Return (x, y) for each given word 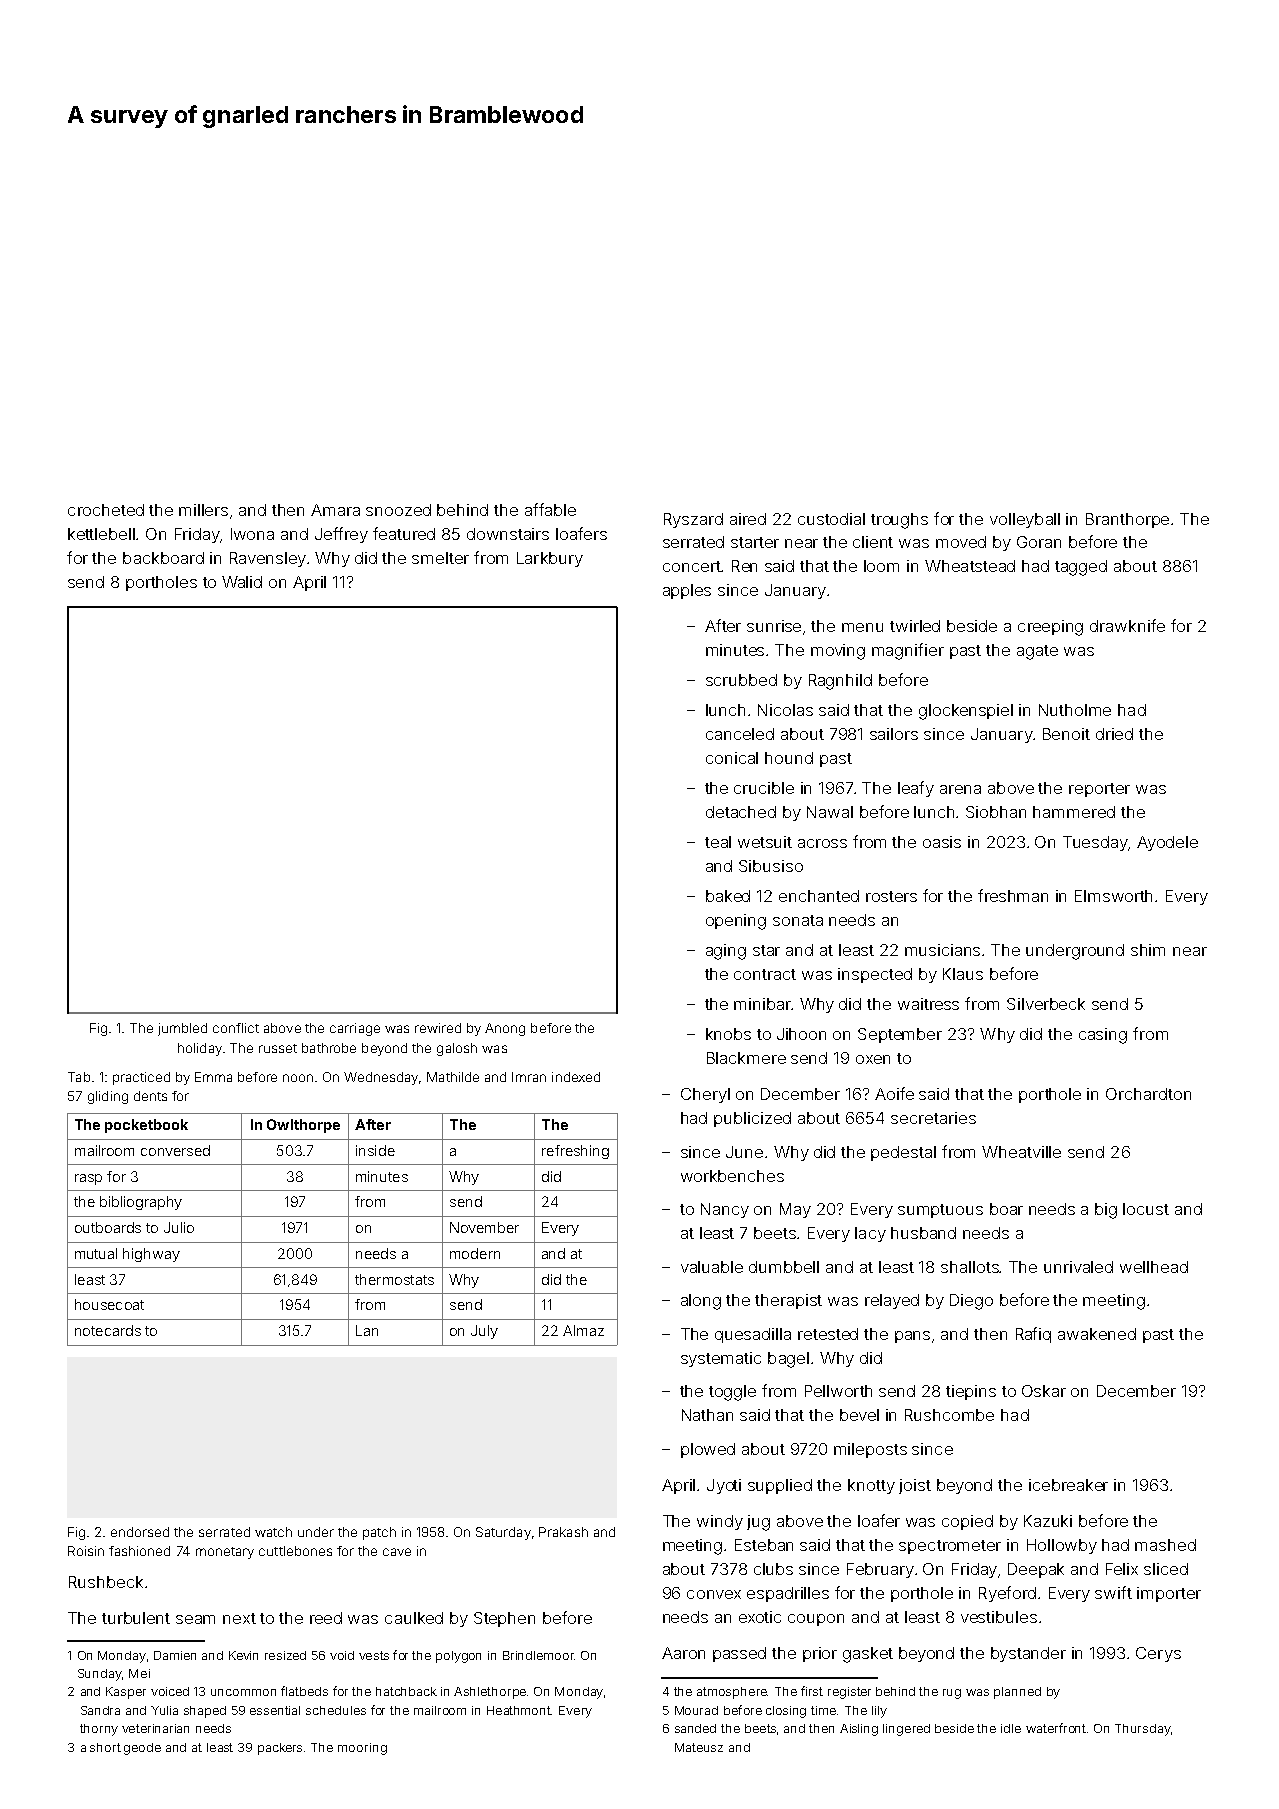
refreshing (575, 1152)
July (484, 1332)
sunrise (774, 626)
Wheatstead (970, 566)
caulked (414, 1618)
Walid (242, 582)
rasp (88, 1179)
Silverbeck (1046, 1004)
